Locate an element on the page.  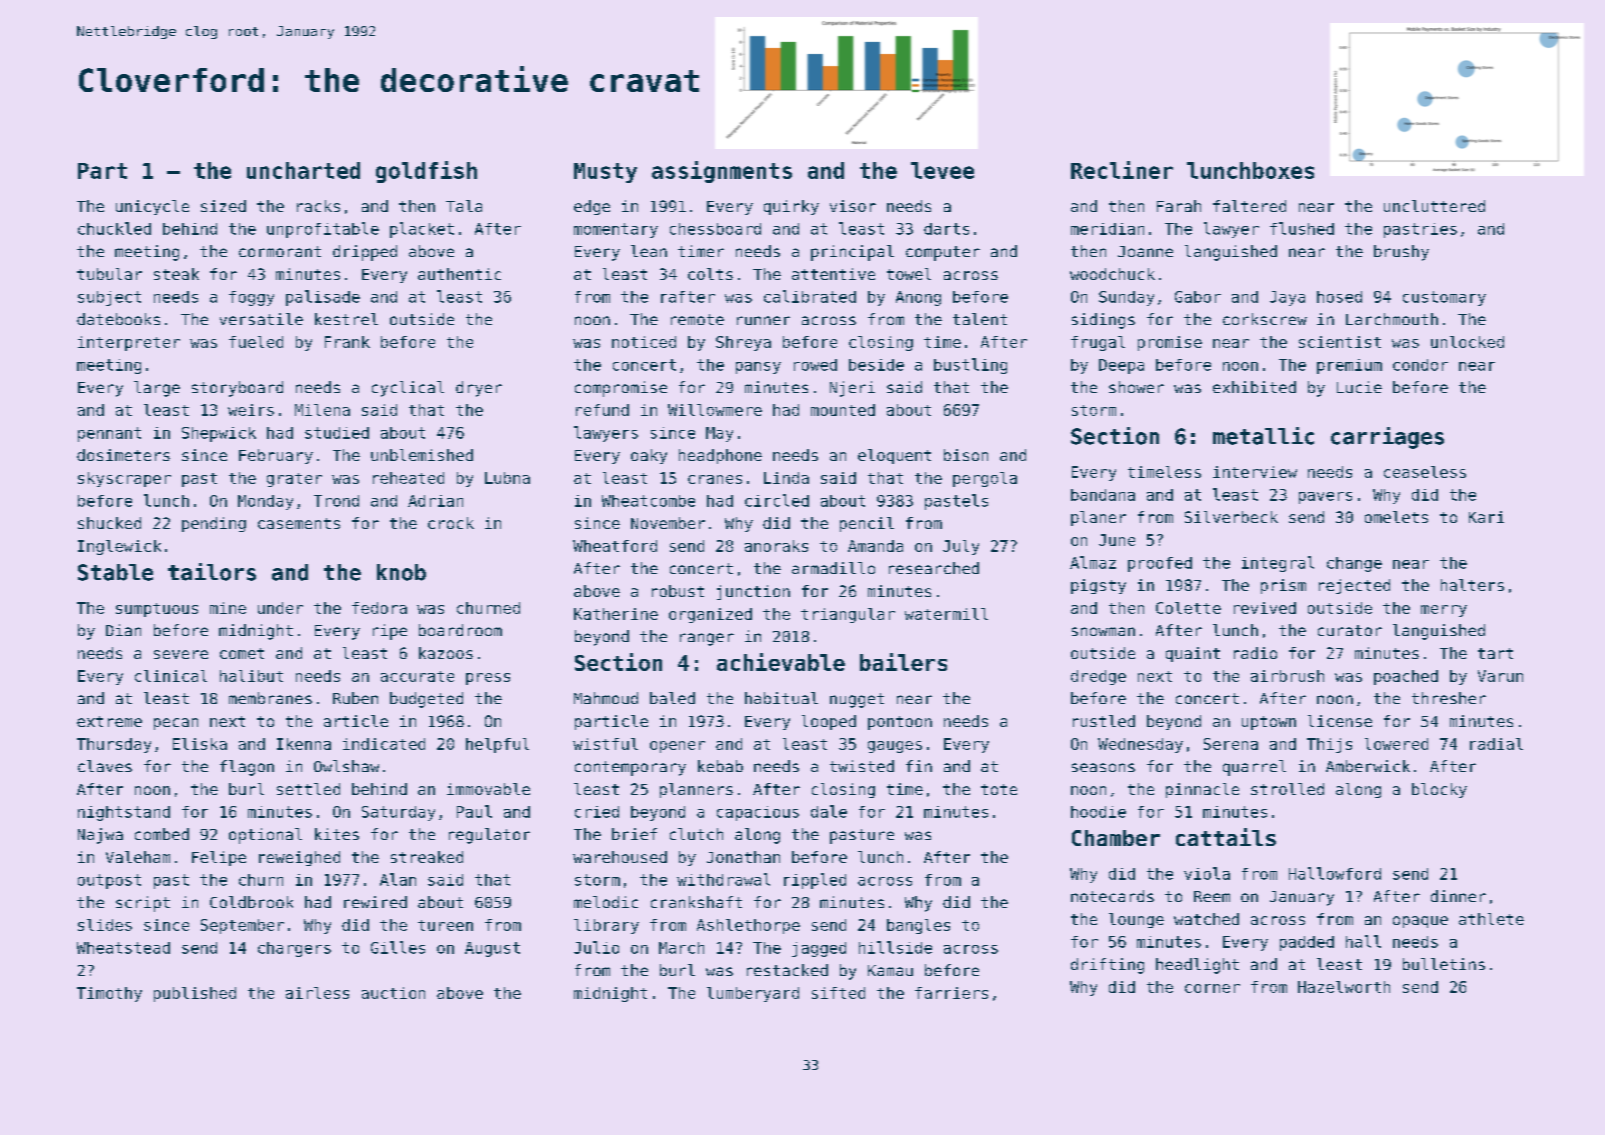
indicated is located at coordinates (384, 744).
